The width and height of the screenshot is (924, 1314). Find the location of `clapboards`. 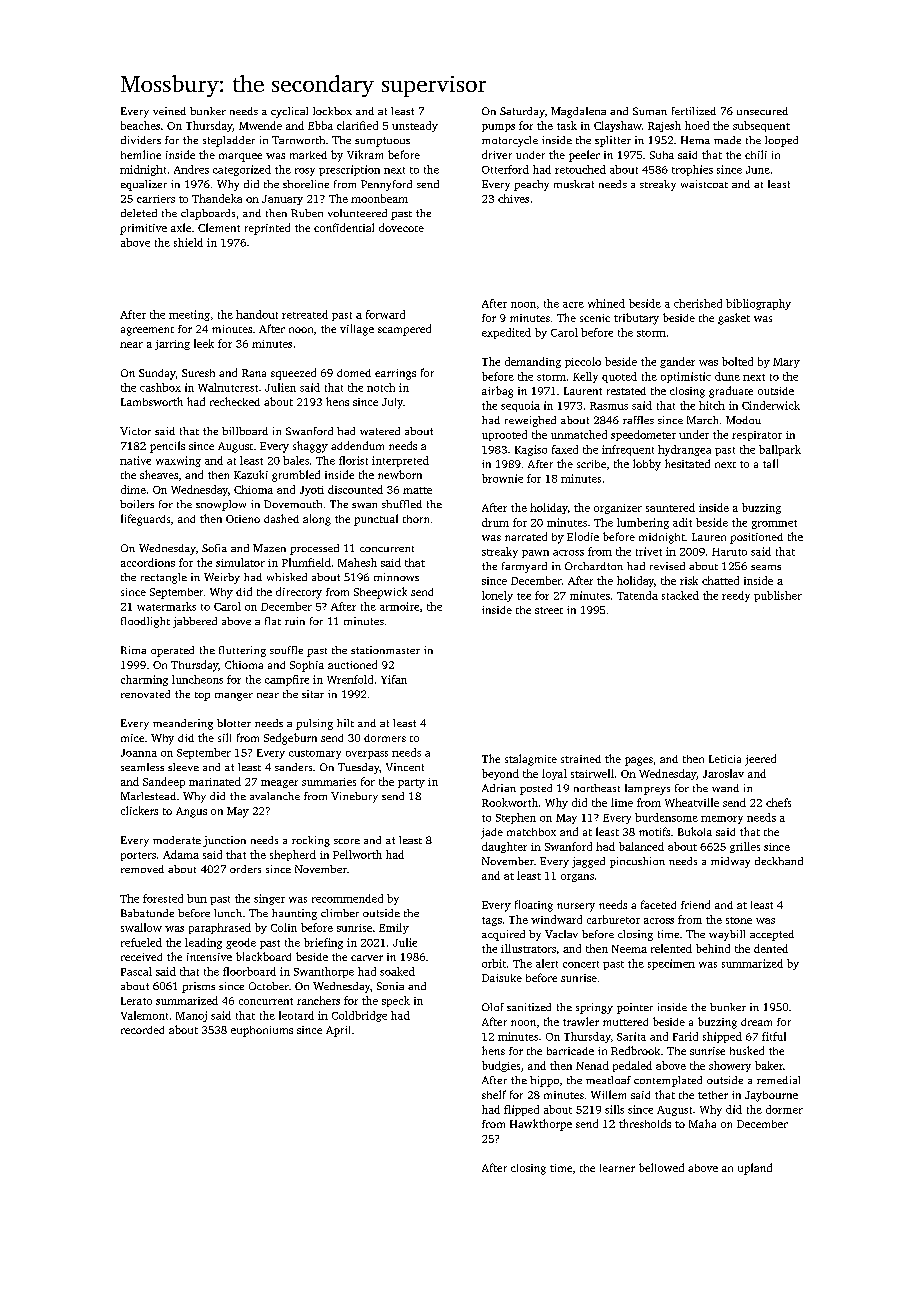

clapboards is located at coordinates (208, 214).
